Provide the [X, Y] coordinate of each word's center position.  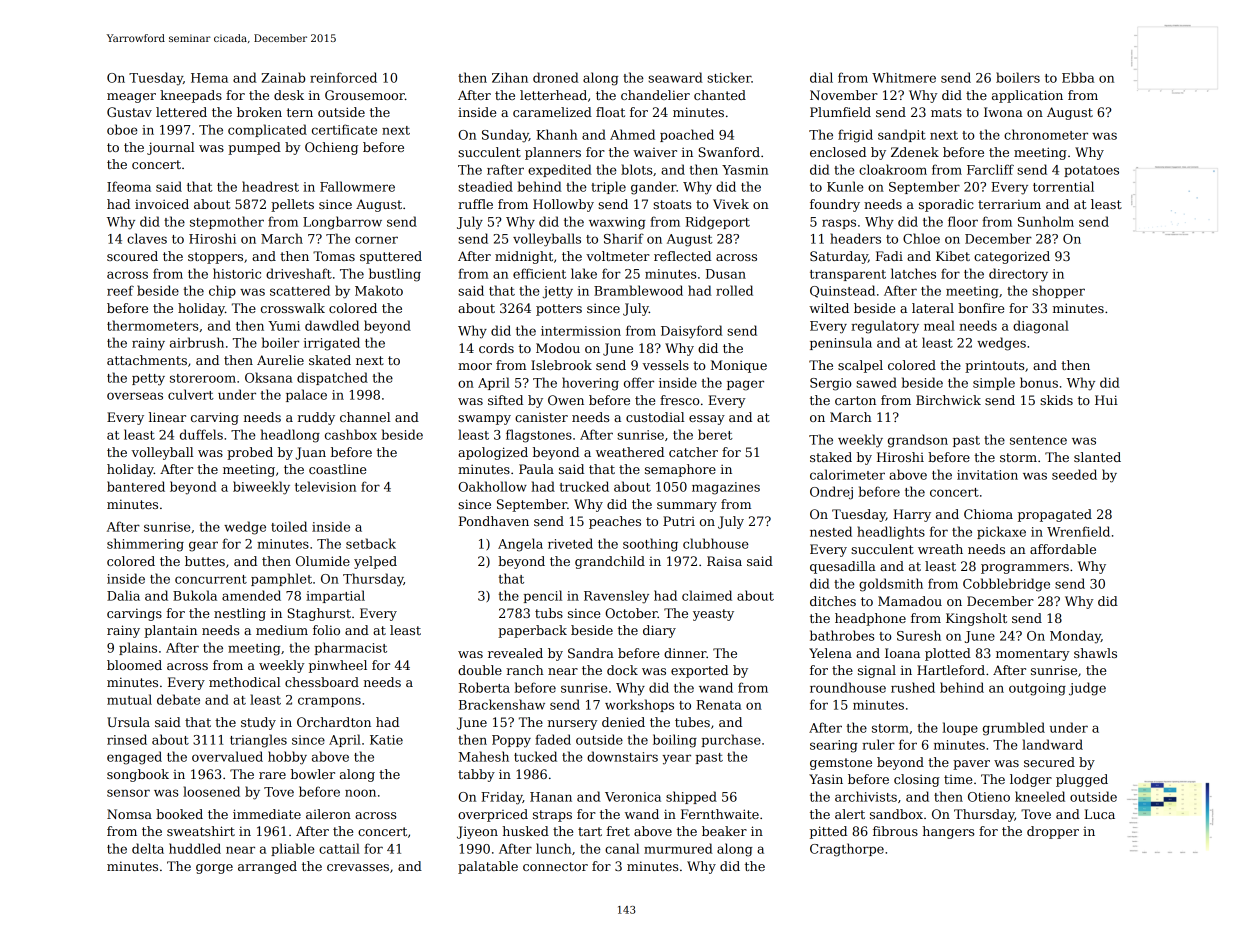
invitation [987, 475]
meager [131, 98]
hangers [948, 832]
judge [1087, 689]
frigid [855, 136]
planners [553, 153]
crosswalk [293, 308]
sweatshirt [201, 831]
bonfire [981, 308]
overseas [135, 396]
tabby [476, 775]
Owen [566, 400]
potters [559, 310]
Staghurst [319, 614]
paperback [532, 631]
